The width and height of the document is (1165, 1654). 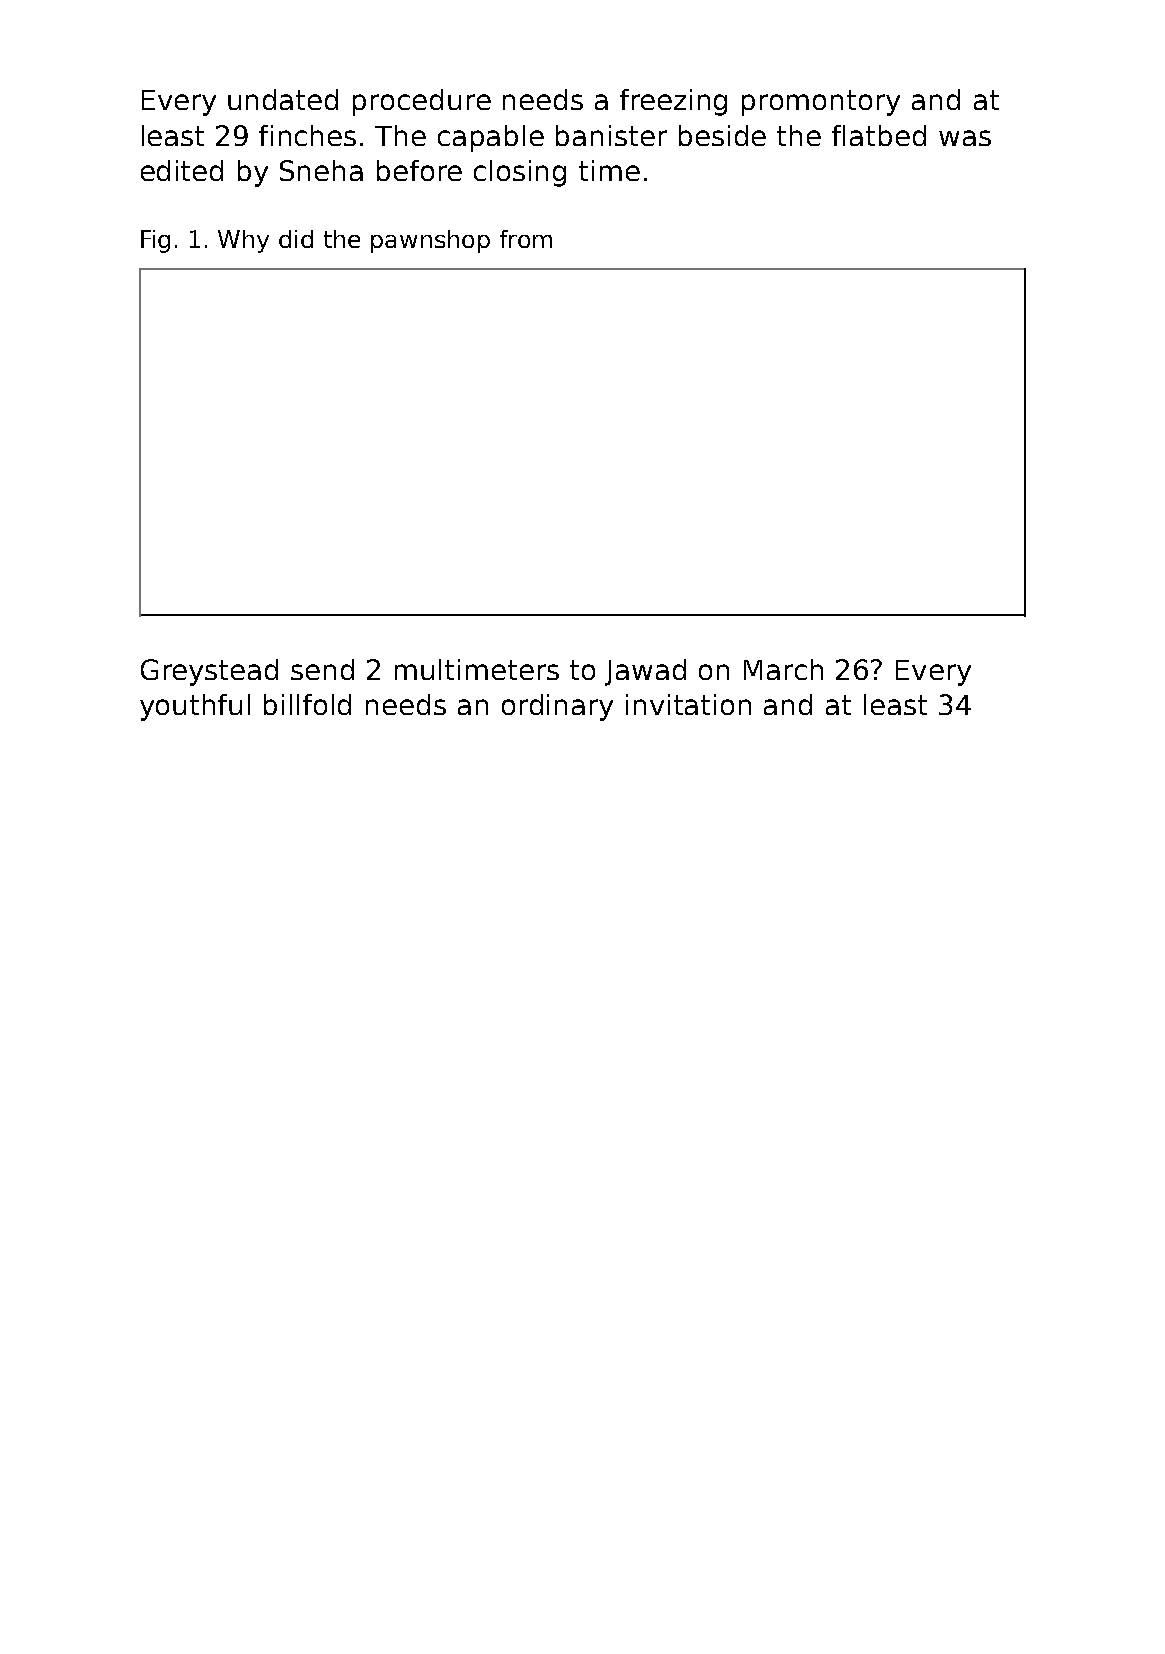 What do you see at coordinates (557, 707) in the document?
I see `ordinary` at bounding box center [557, 707].
